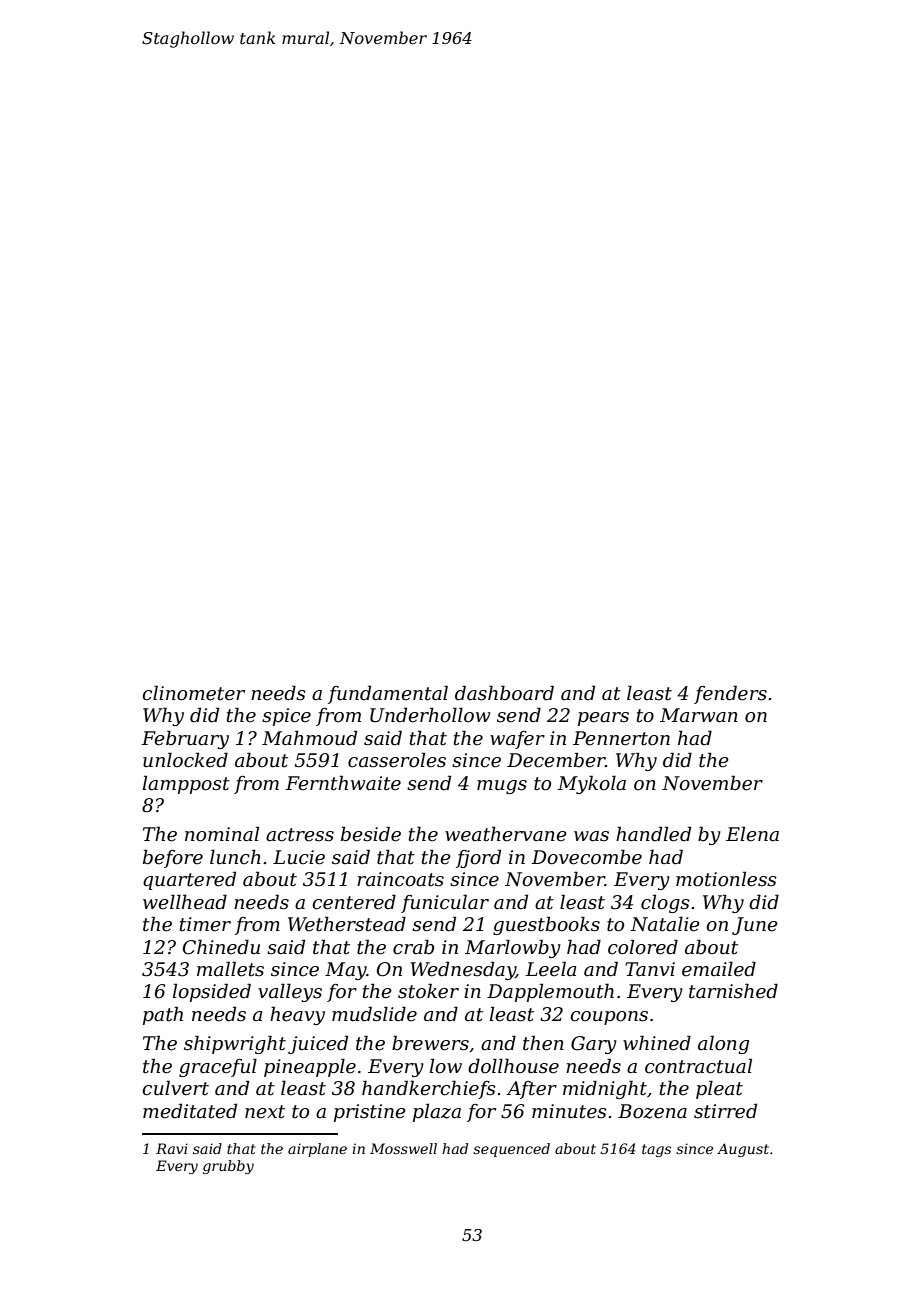  What do you see at coordinates (343, 783) in the document?
I see `Fernthwaite` at bounding box center [343, 783].
